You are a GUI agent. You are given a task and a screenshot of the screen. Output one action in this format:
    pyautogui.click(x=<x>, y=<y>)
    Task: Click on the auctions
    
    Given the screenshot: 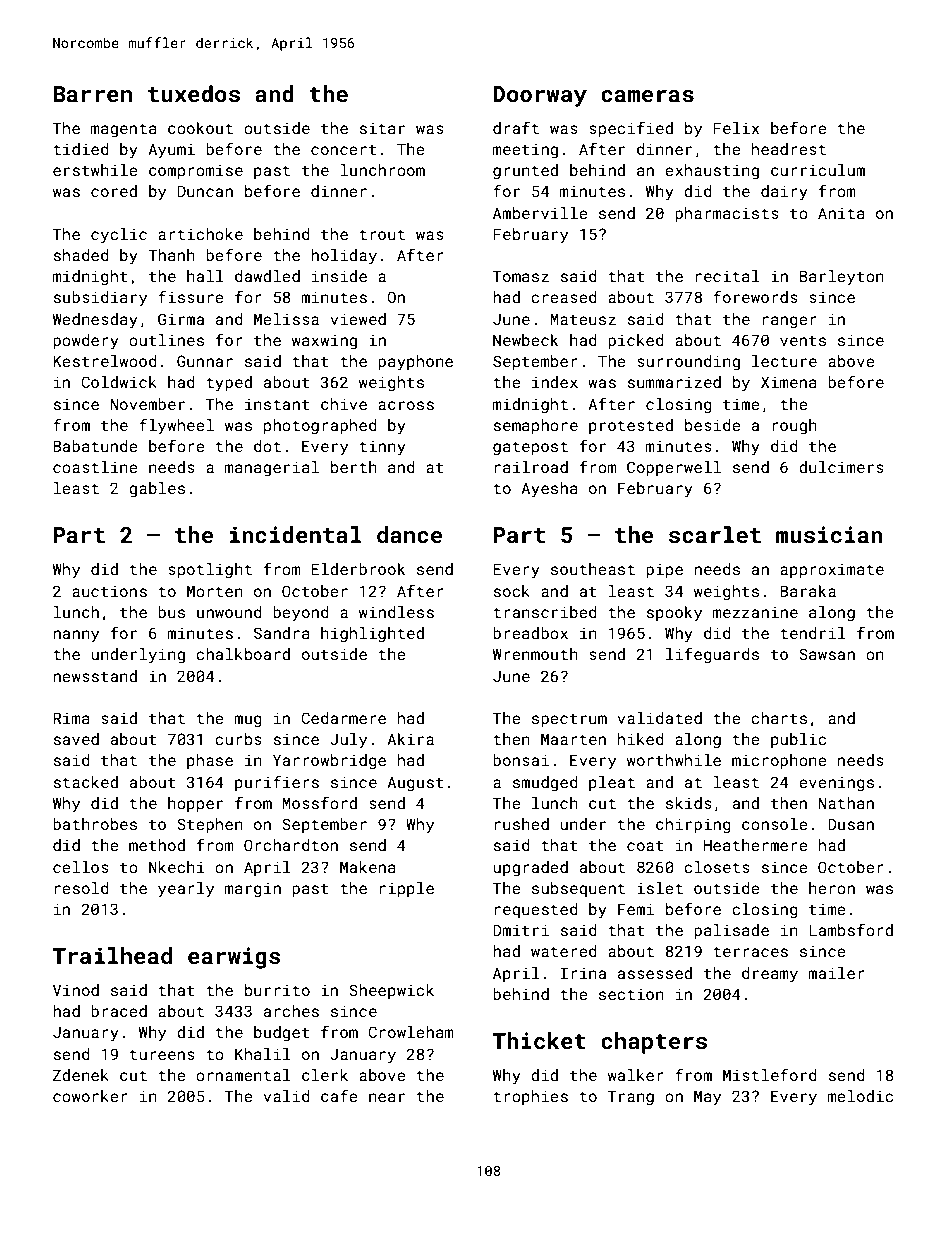 What is the action you would take?
    pyautogui.click(x=109, y=591)
